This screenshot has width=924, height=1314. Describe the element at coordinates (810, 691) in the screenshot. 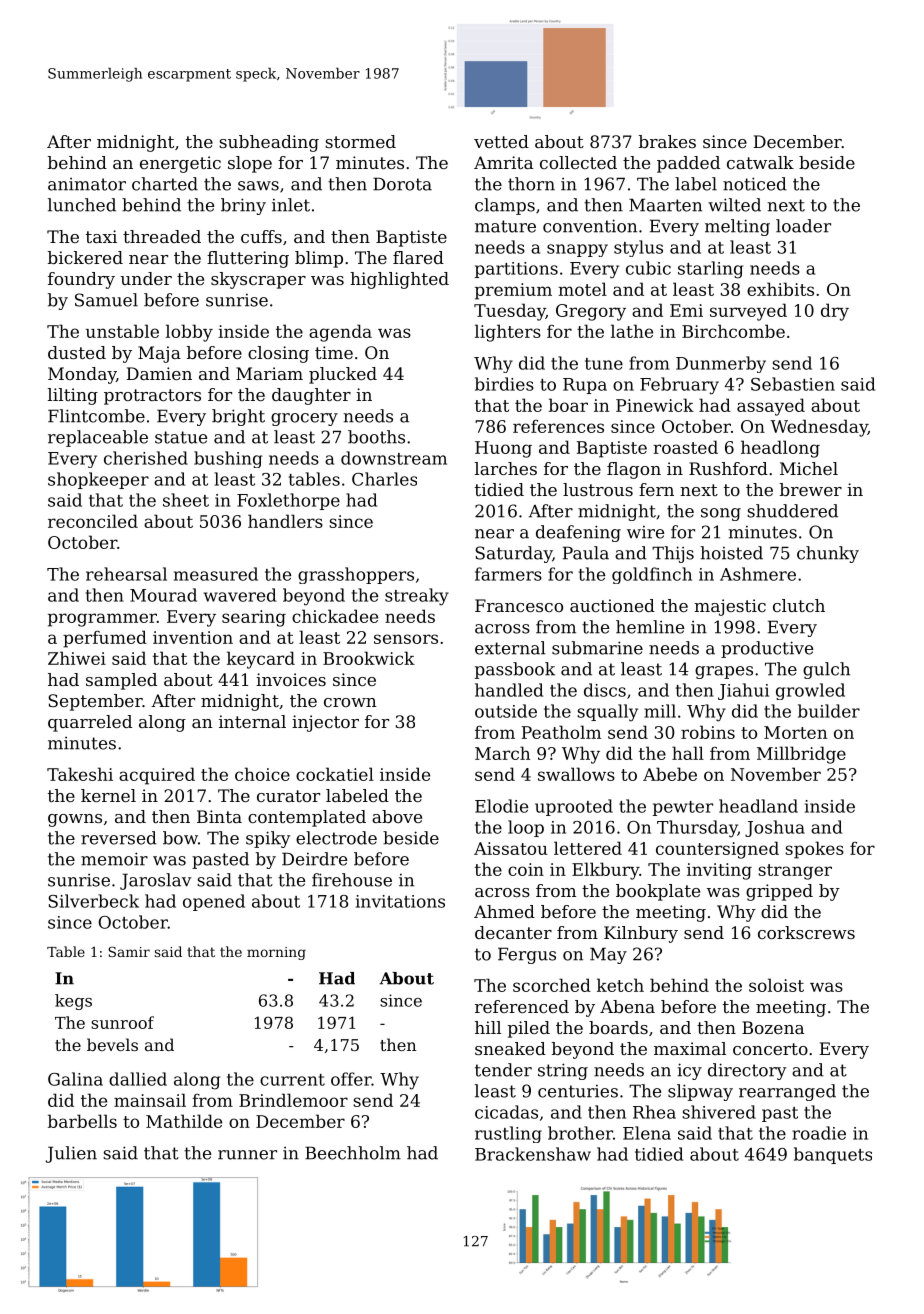

I see `growled` at that location.
